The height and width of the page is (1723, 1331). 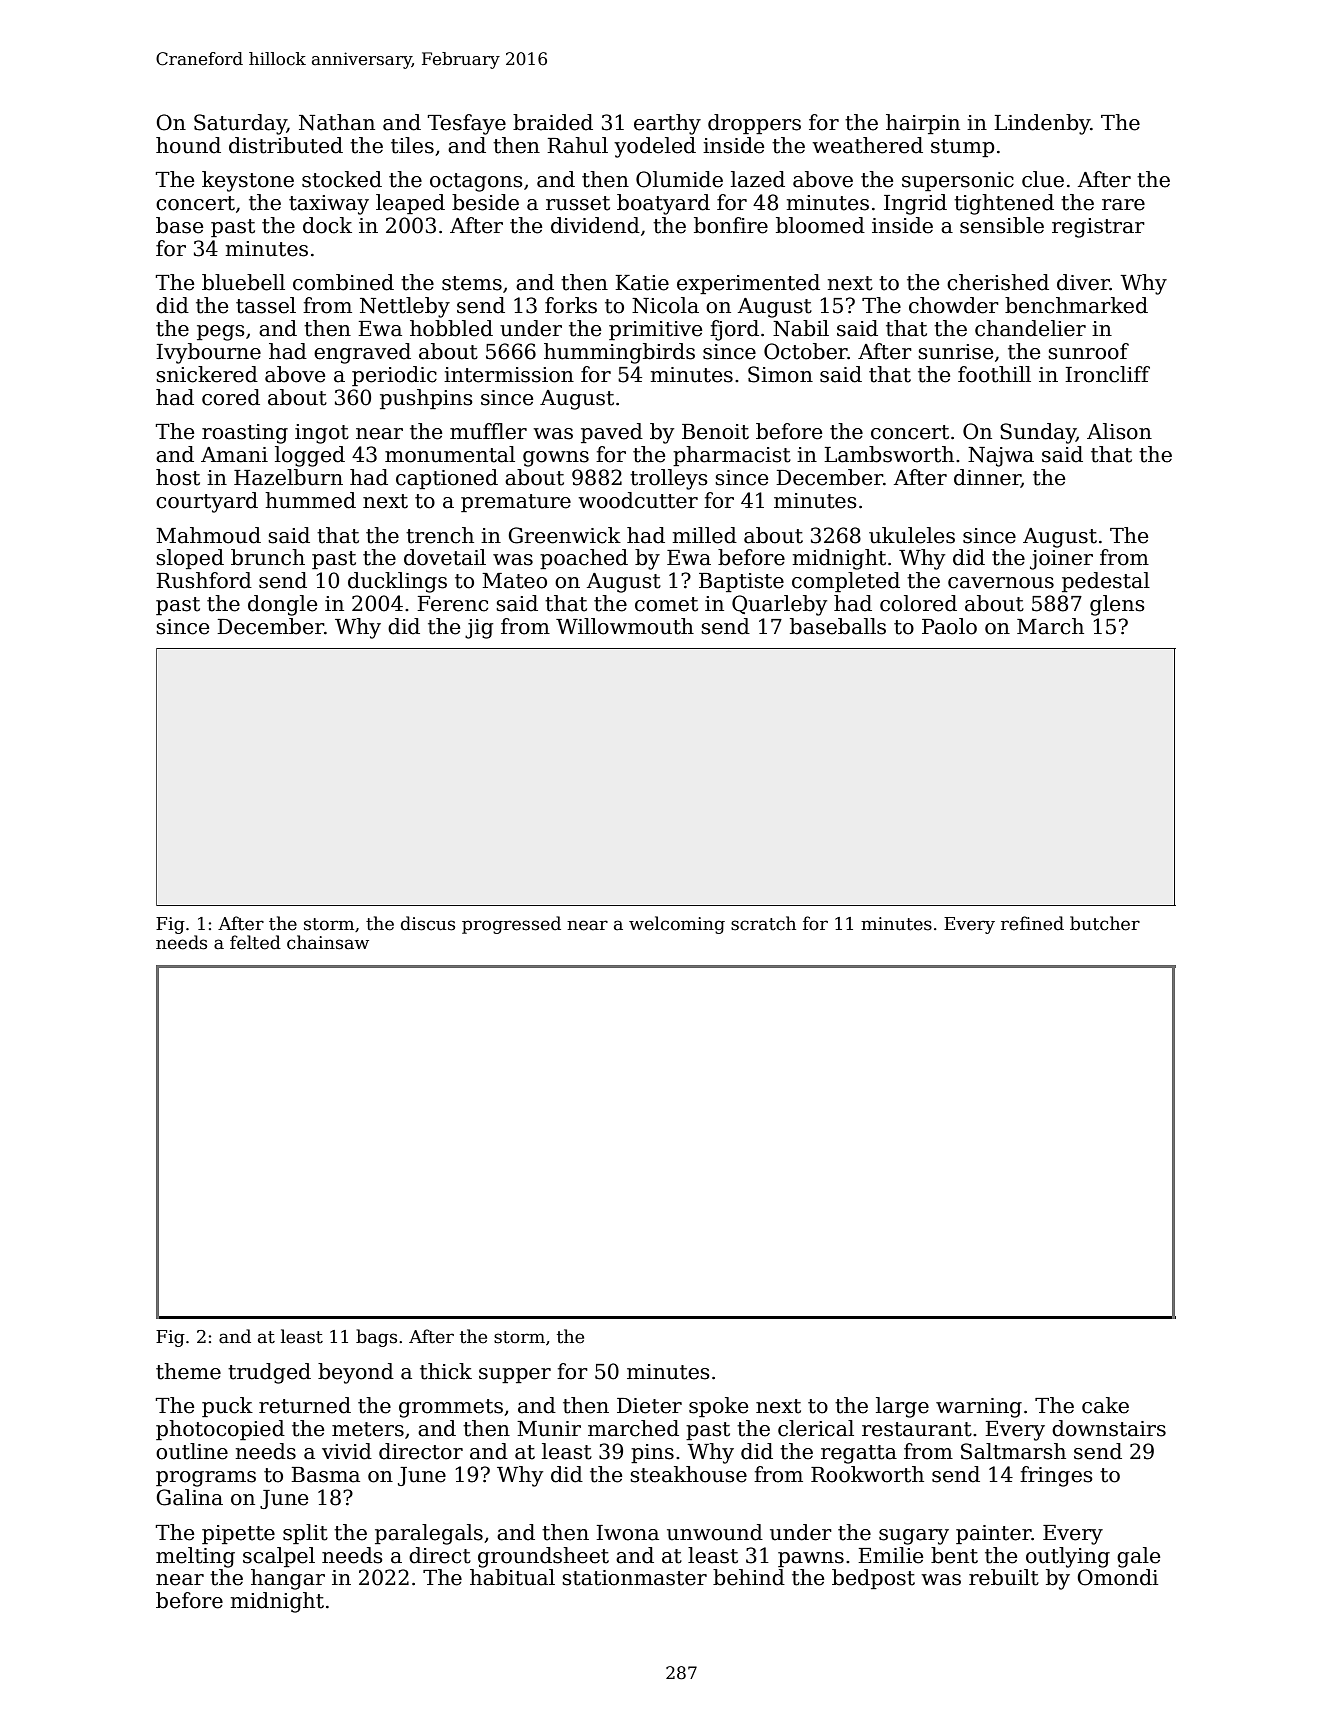 What do you see at coordinates (625, 626) in the page?
I see `Willowmouth` at bounding box center [625, 626].
